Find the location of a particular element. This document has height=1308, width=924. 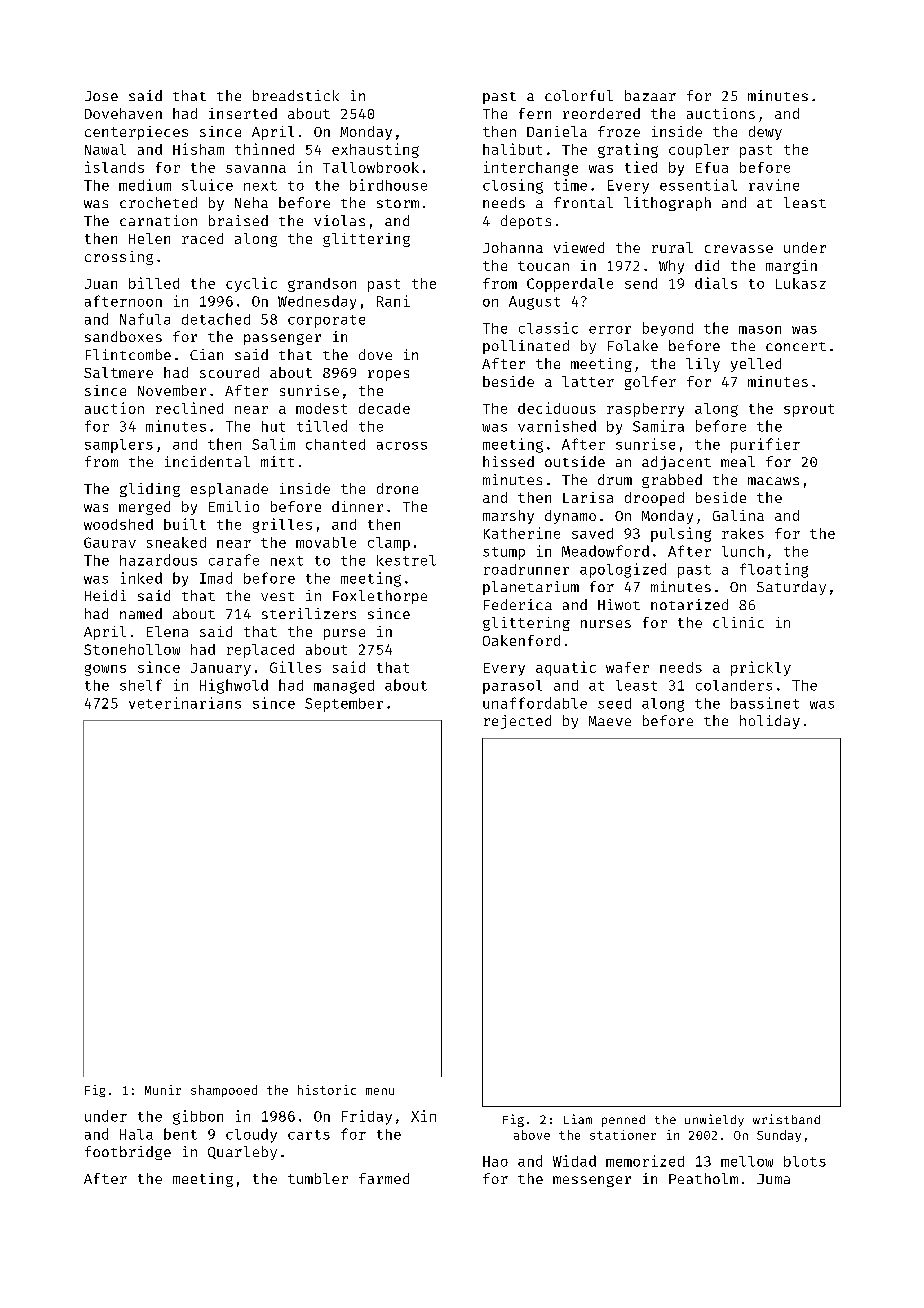

medium is located at coordinates (145, 185).
